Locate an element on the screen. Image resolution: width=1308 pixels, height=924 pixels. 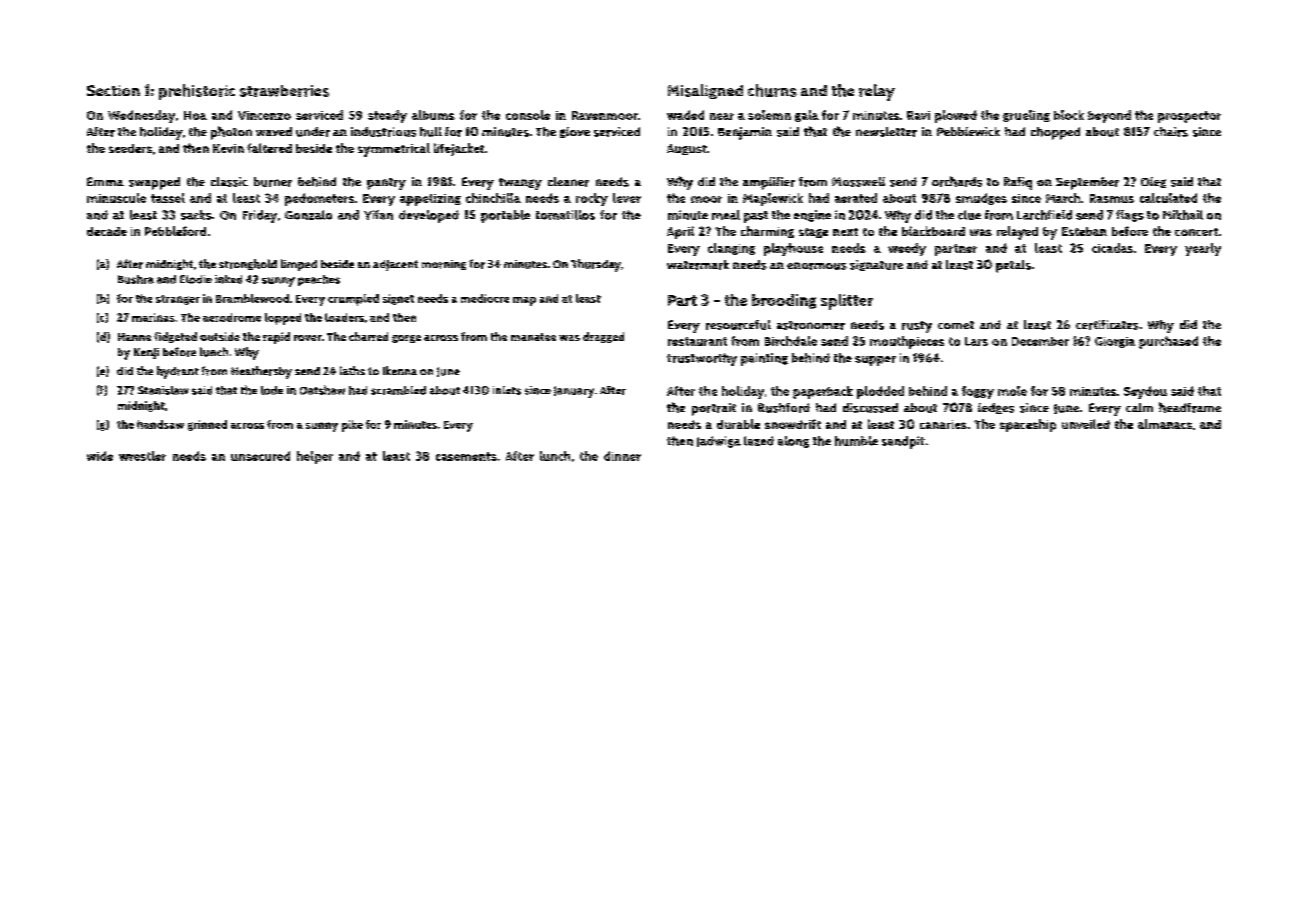
petals is located at coordinates (1013, 266).
